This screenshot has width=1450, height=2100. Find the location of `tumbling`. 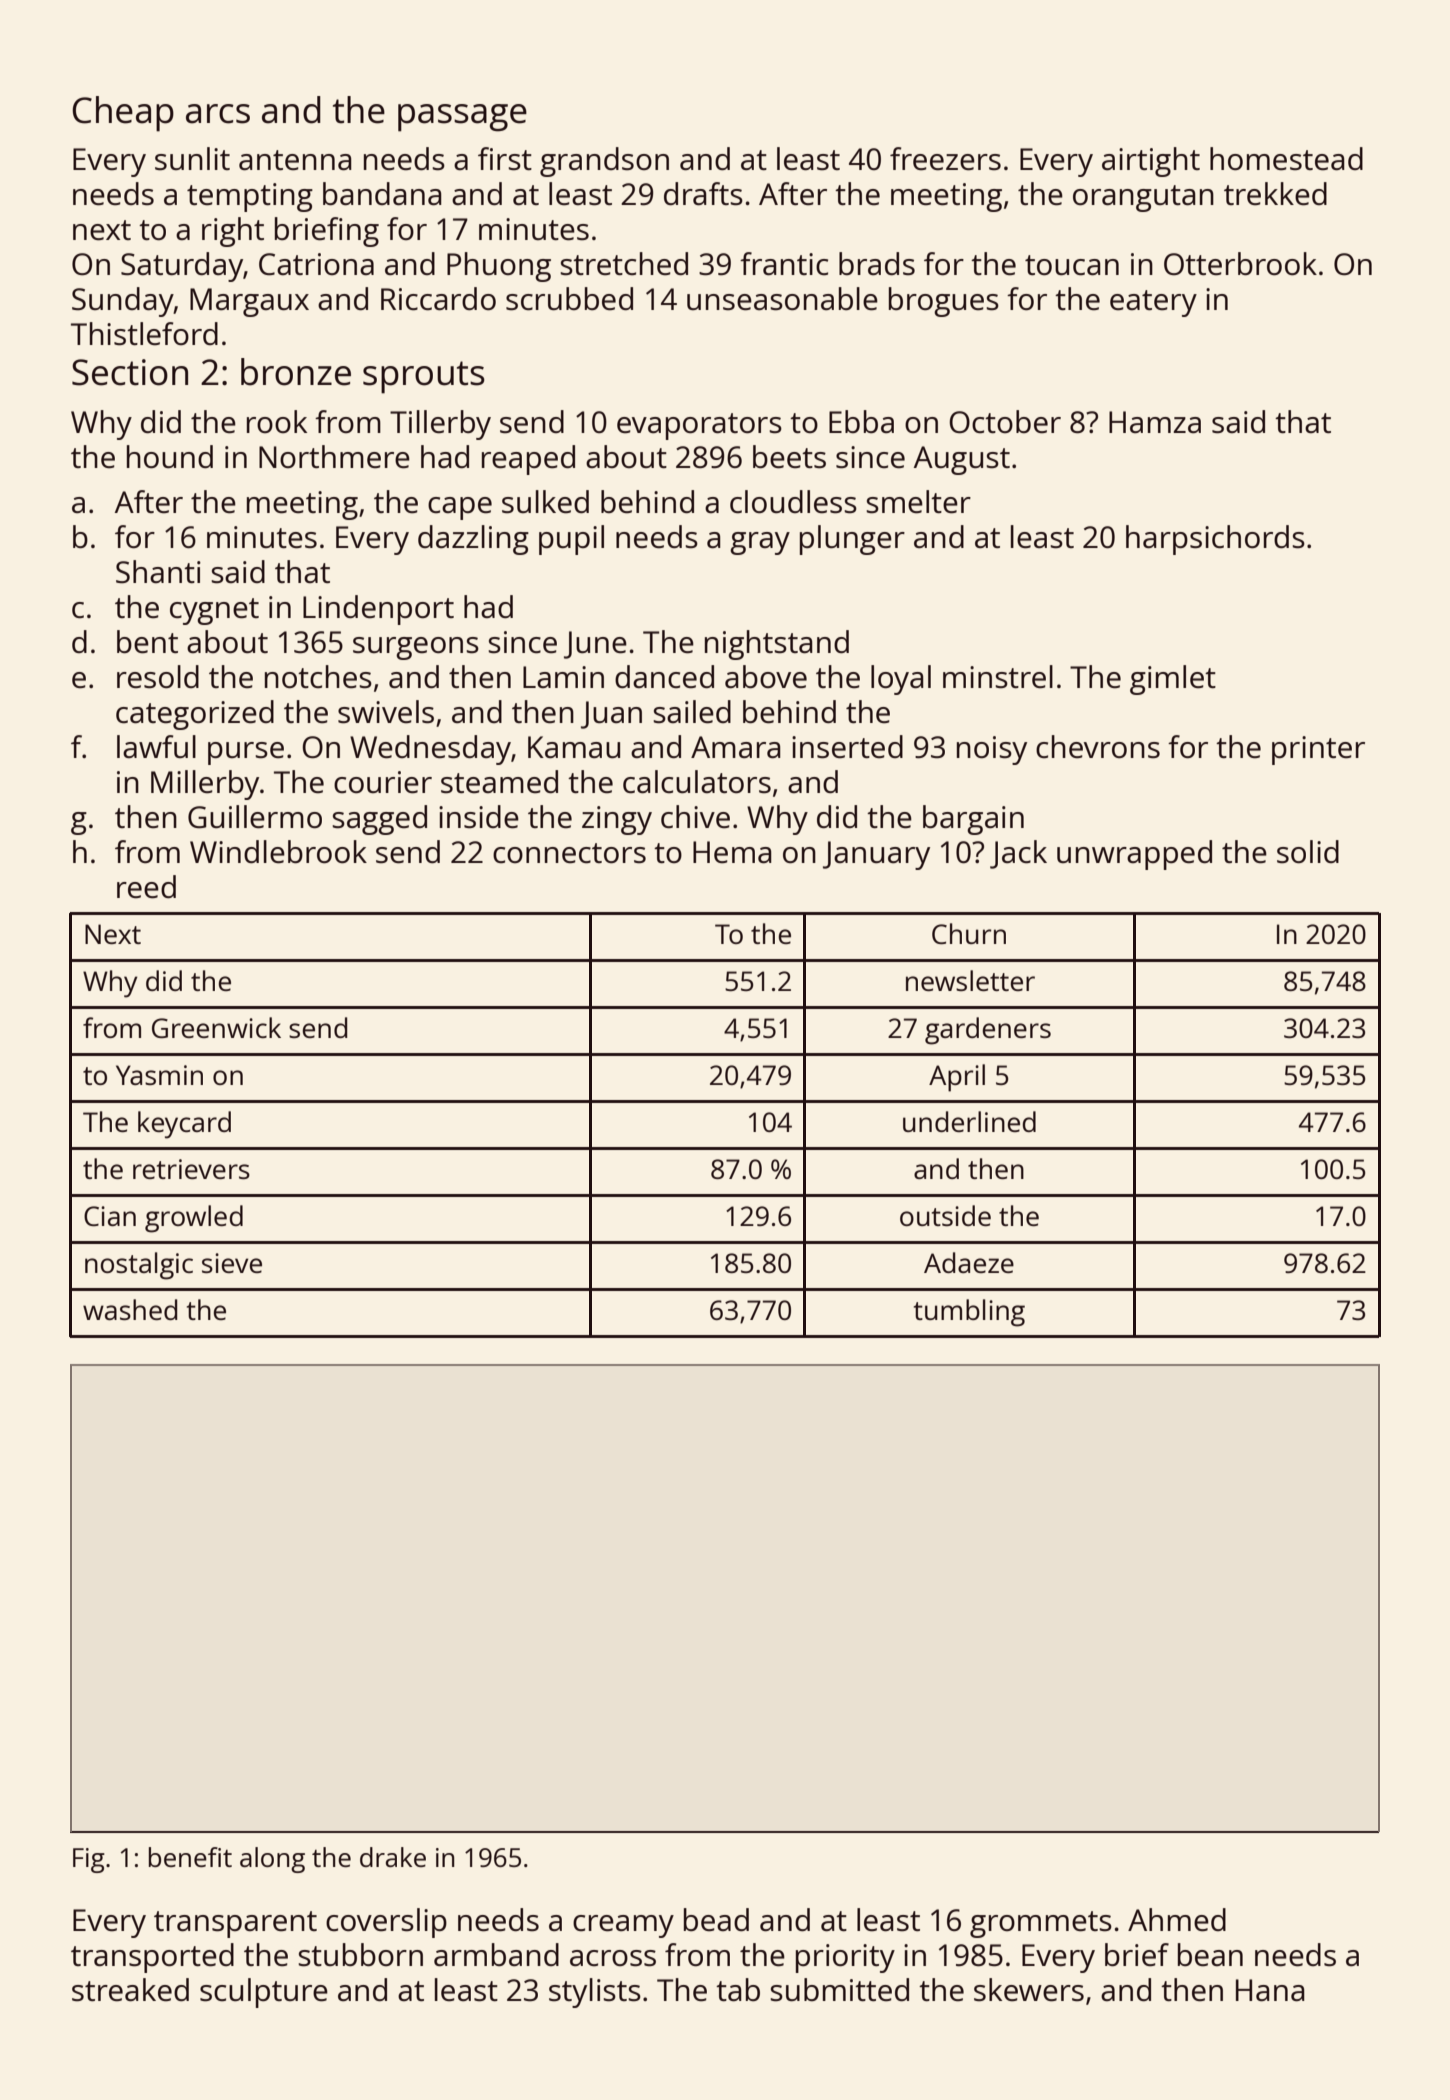

tumbling is located at coordinates (969, 1313).
